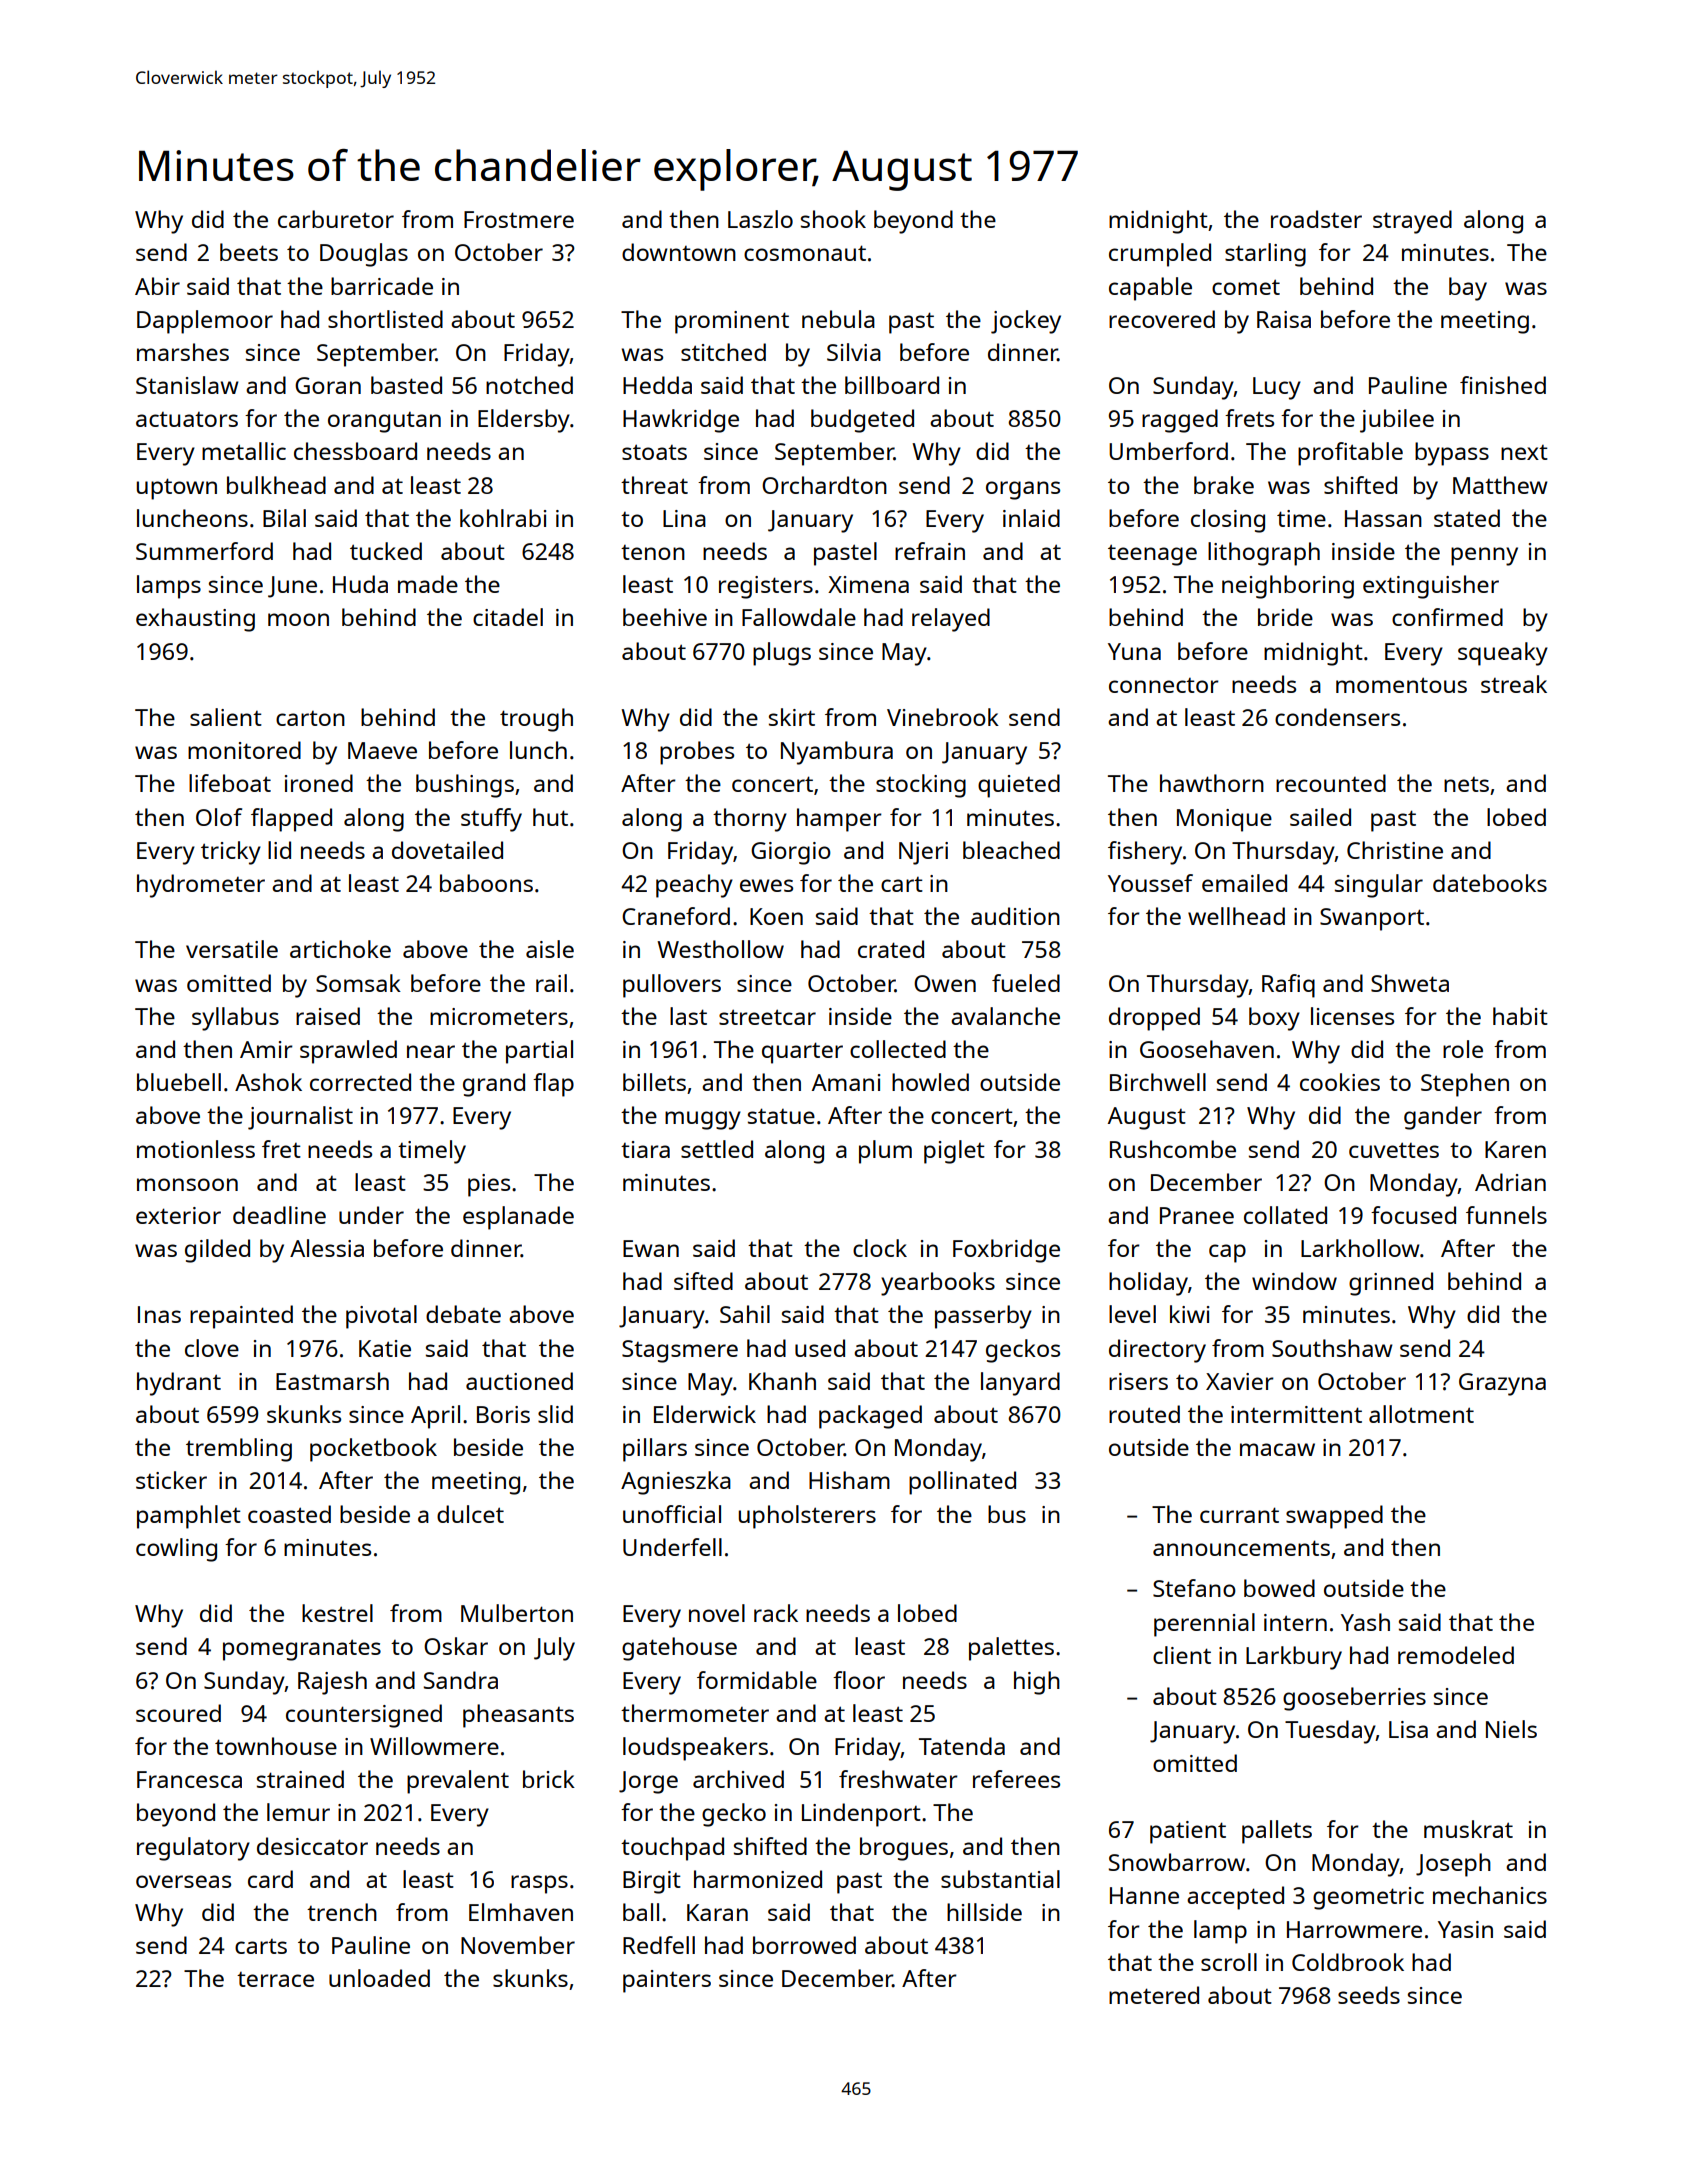 The height and width of the document is (2178, 1683). I want to click on hydrant, so click(179, 1384).
